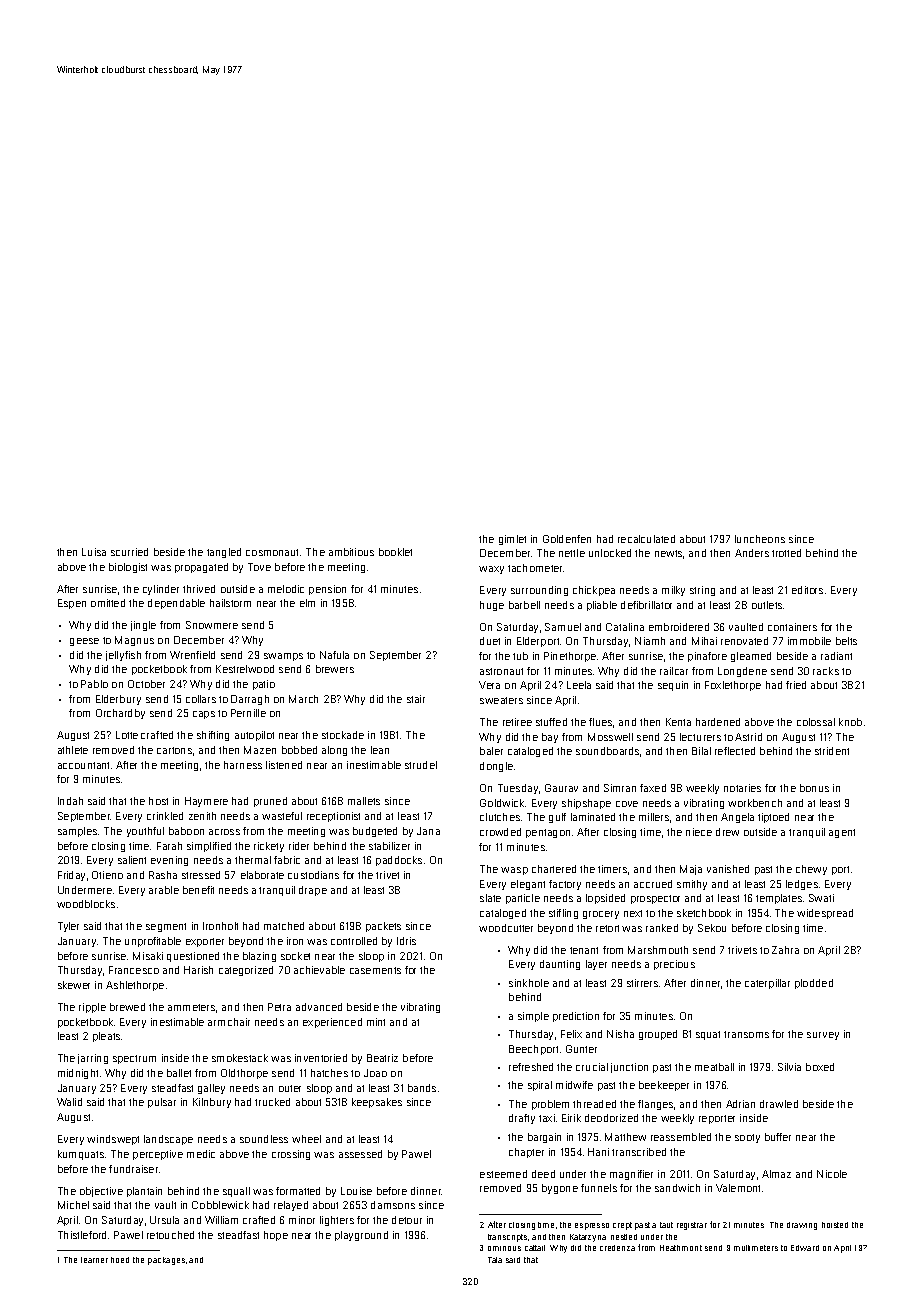 Image resolution: width=924 pixels, height=1308 pixels. Describe the element at coordinates (327, 590) in the image. I see `pension` at that location.
